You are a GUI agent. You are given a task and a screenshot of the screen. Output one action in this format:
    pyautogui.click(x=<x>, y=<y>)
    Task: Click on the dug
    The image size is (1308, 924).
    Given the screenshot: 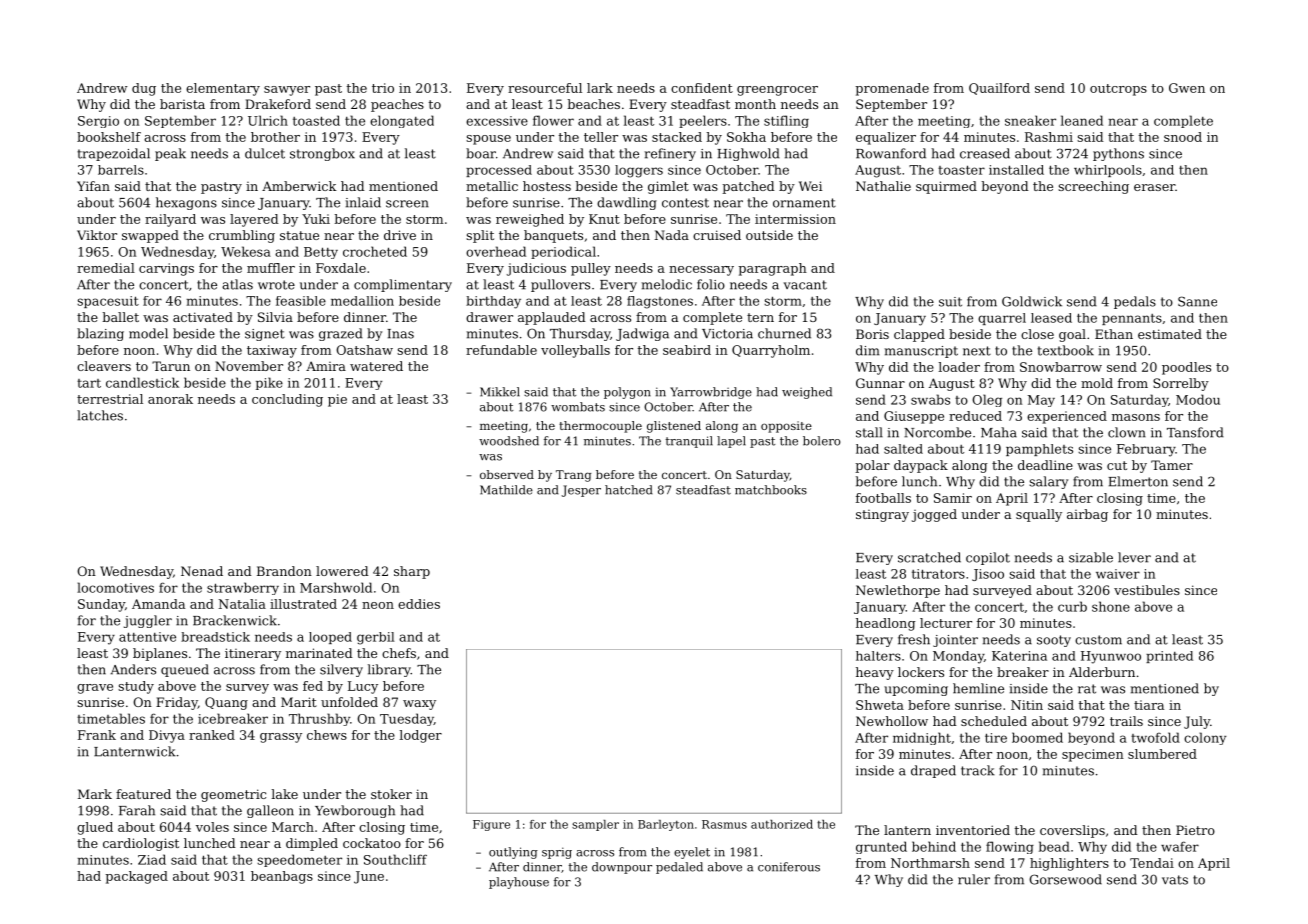 What is the action you would take?
    pyautogui.click(x=144, y=89)
